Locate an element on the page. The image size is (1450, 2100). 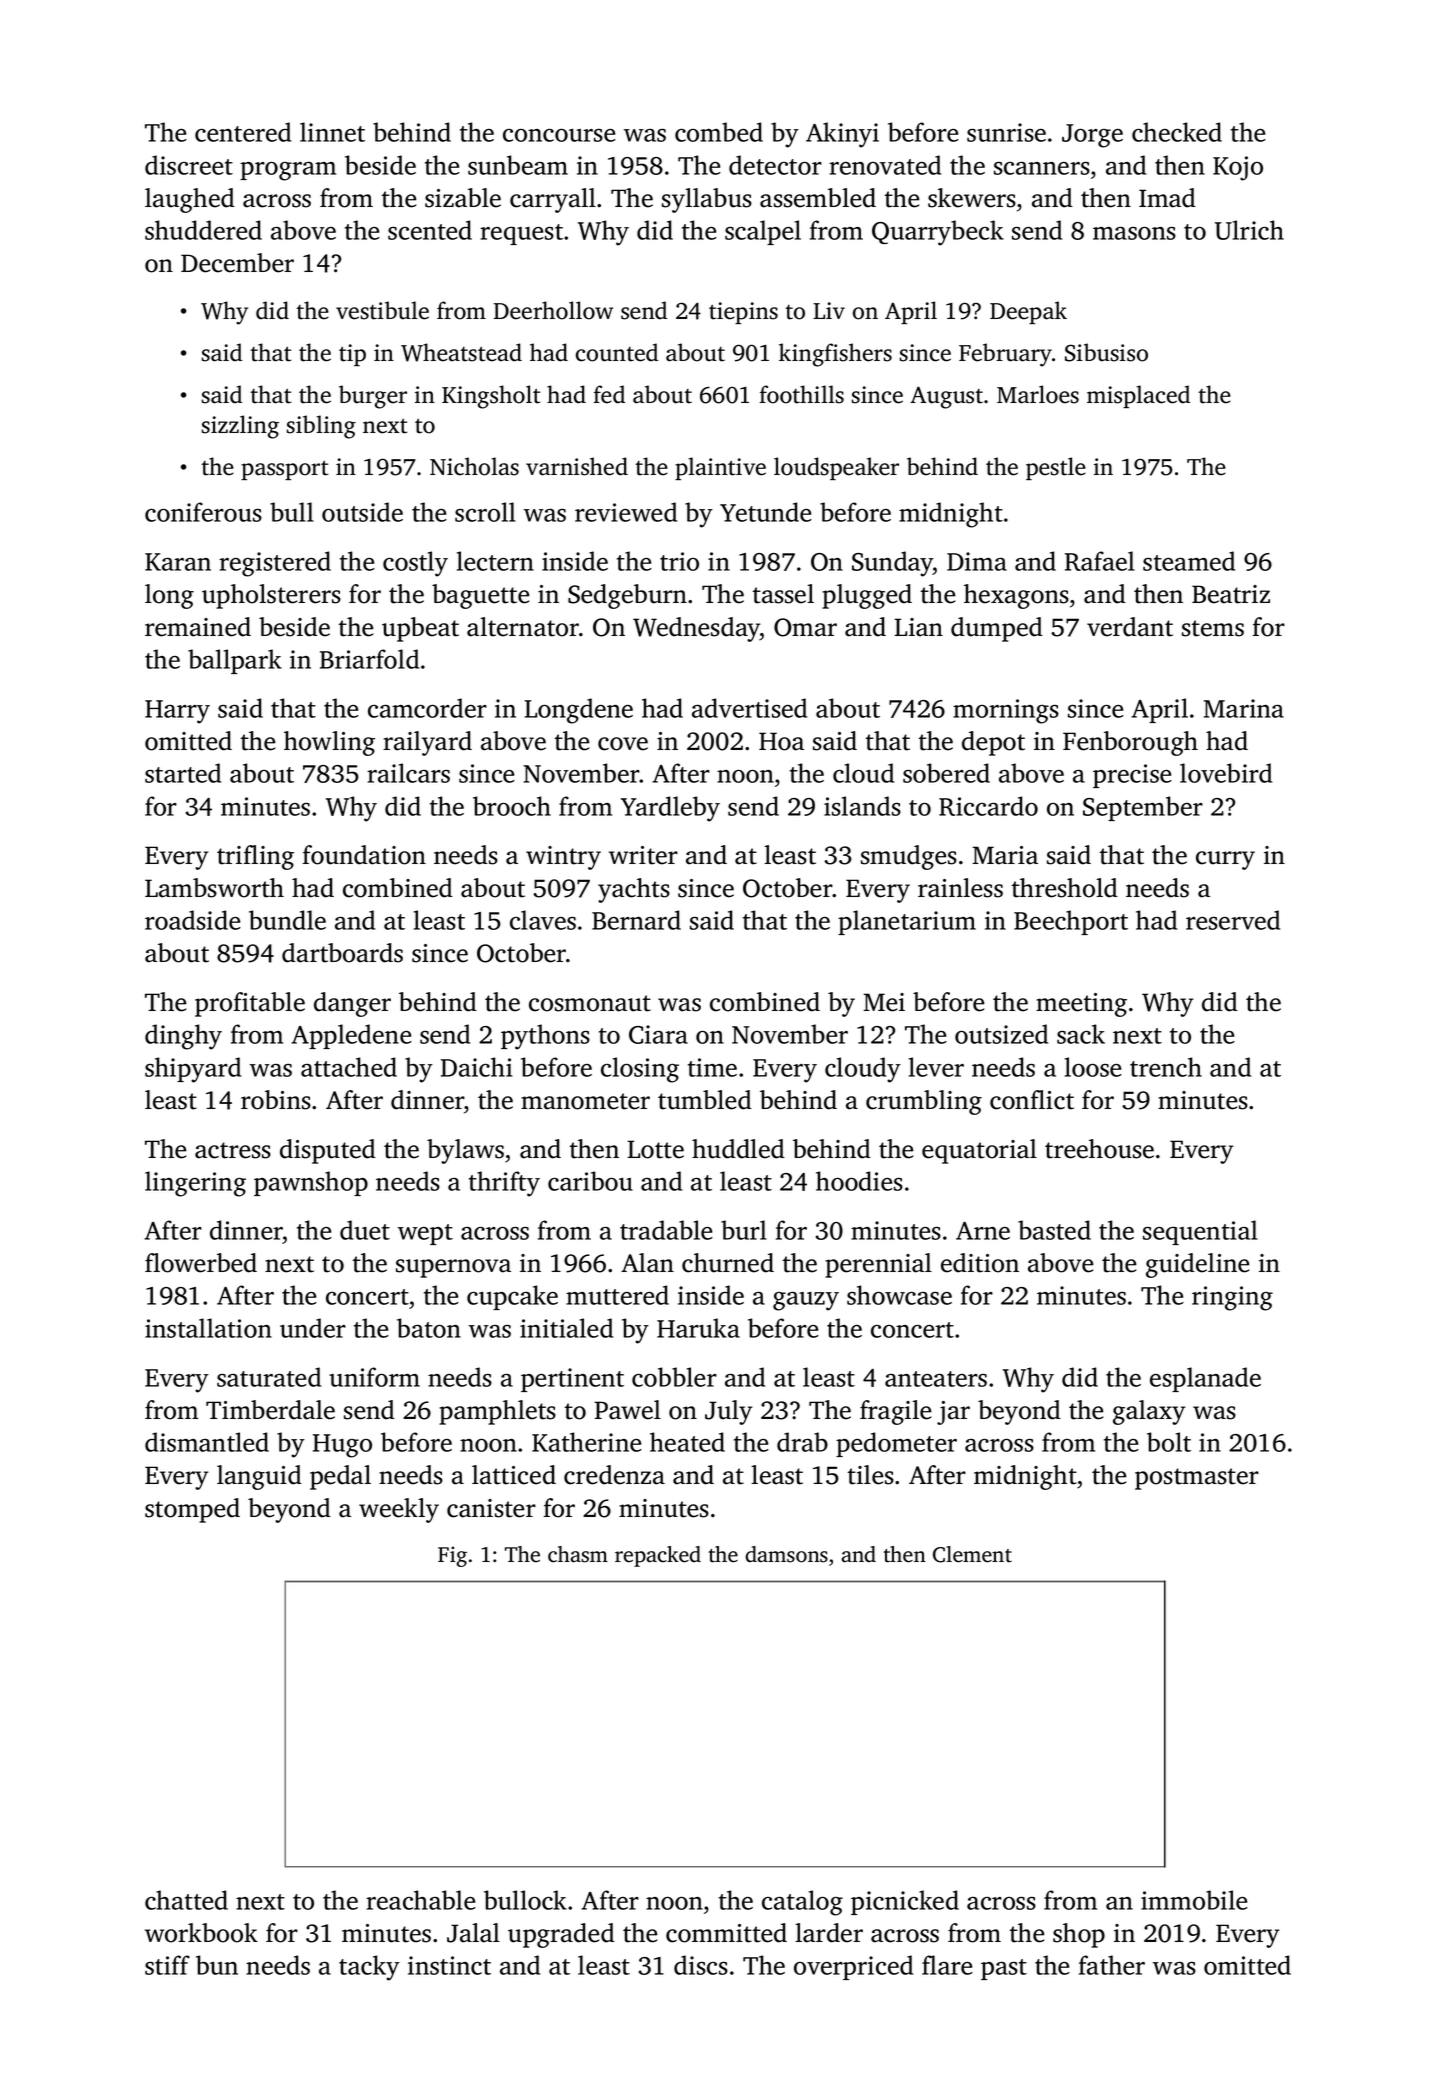
Omar is located at coordinates (805, 627).
